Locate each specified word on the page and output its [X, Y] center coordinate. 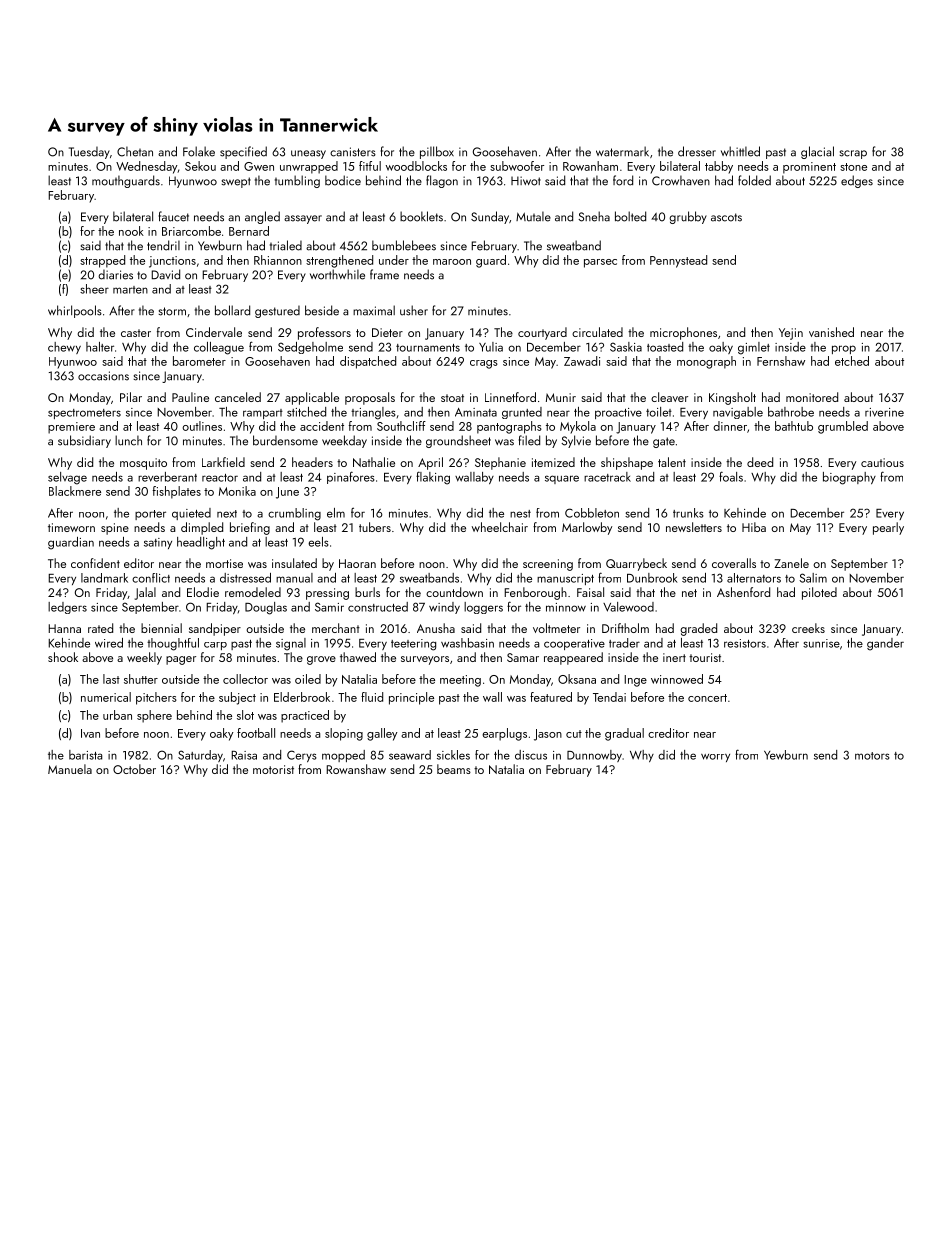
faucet [174, 216]
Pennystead [678, 261]
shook [63, 657]
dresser [697, 151]
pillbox [437, 152]
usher [414, 310]
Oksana [577, 679]
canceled [238, 397]
